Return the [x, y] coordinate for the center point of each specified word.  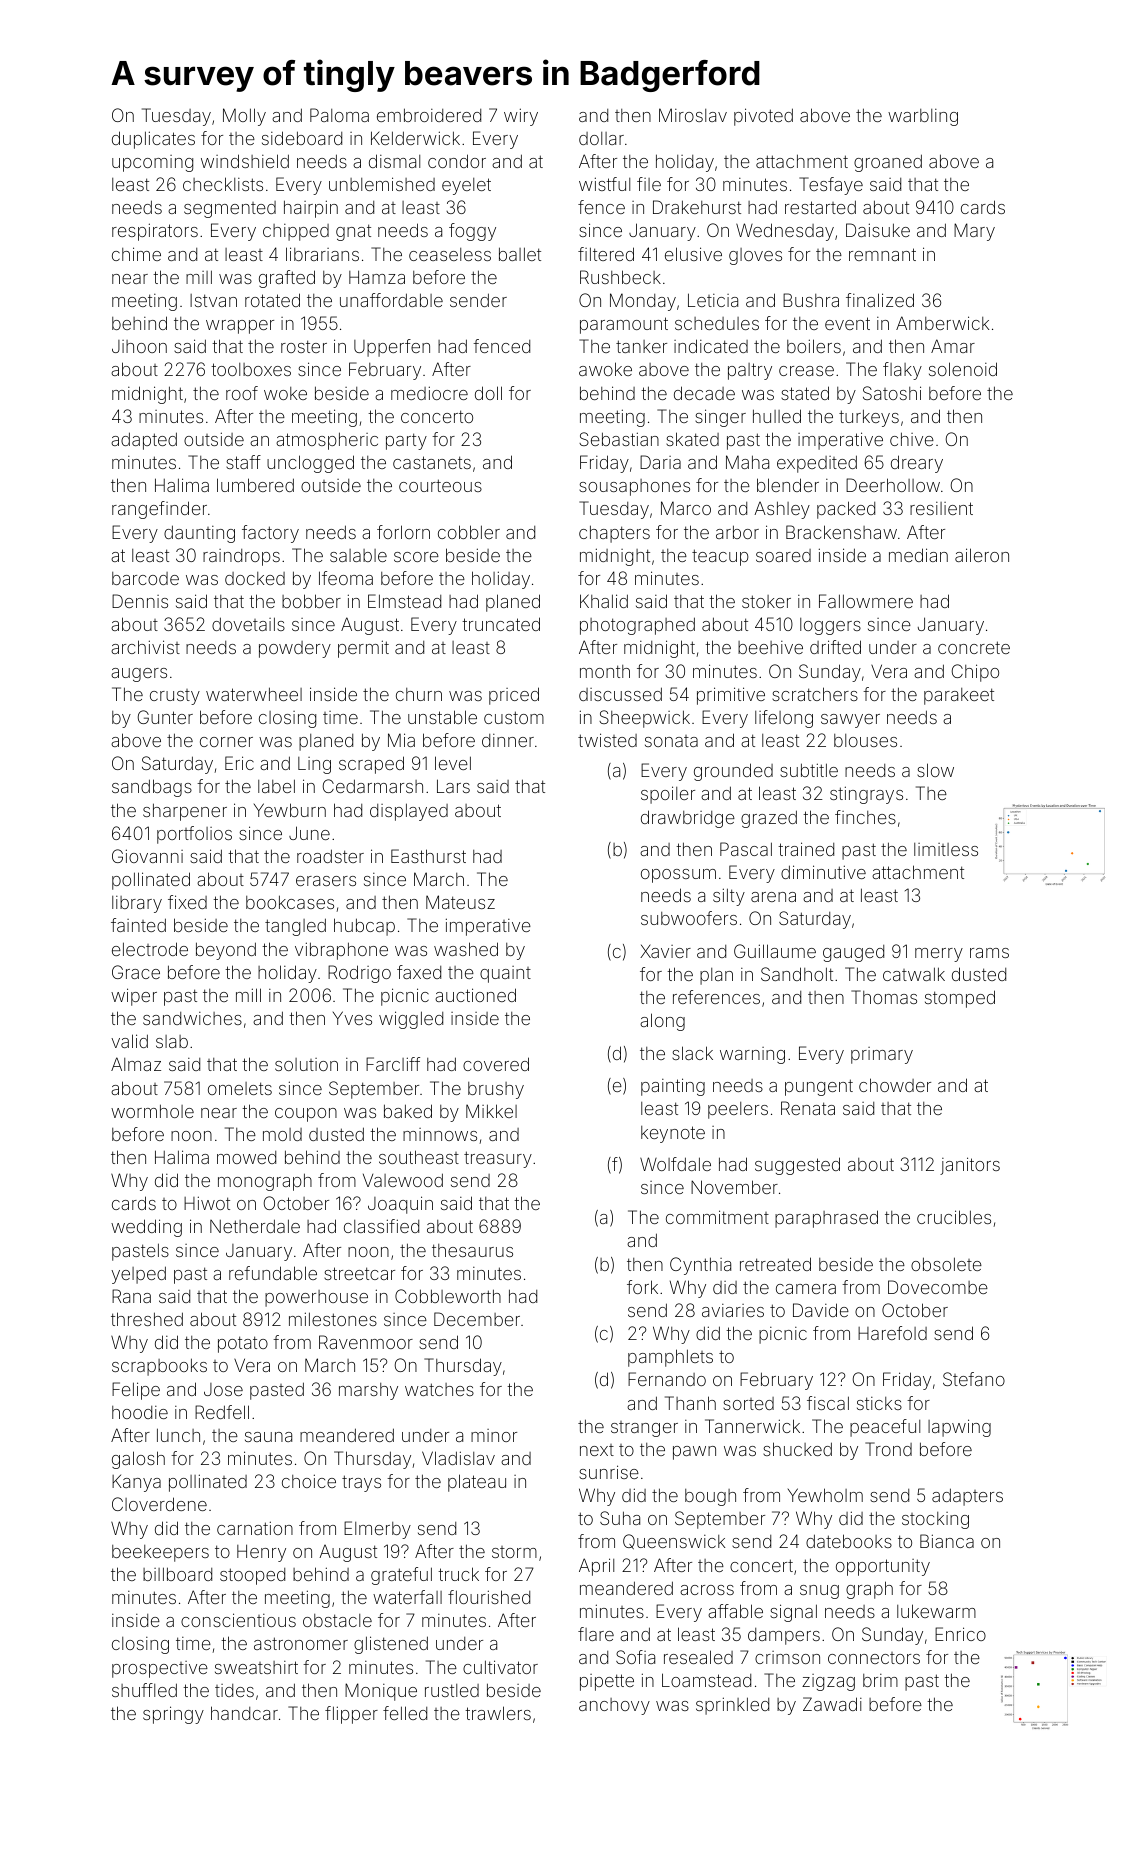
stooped [252, 1576]
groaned [888, 163]
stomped [960, 999]
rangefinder [159, 510]
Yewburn [290, 810]
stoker [766, 601]
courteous [440, 485]
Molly [244, 117]
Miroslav [693, 115]
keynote [673, 1134]
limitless [946, 849]
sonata [671, 741]
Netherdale [255, 1226]
